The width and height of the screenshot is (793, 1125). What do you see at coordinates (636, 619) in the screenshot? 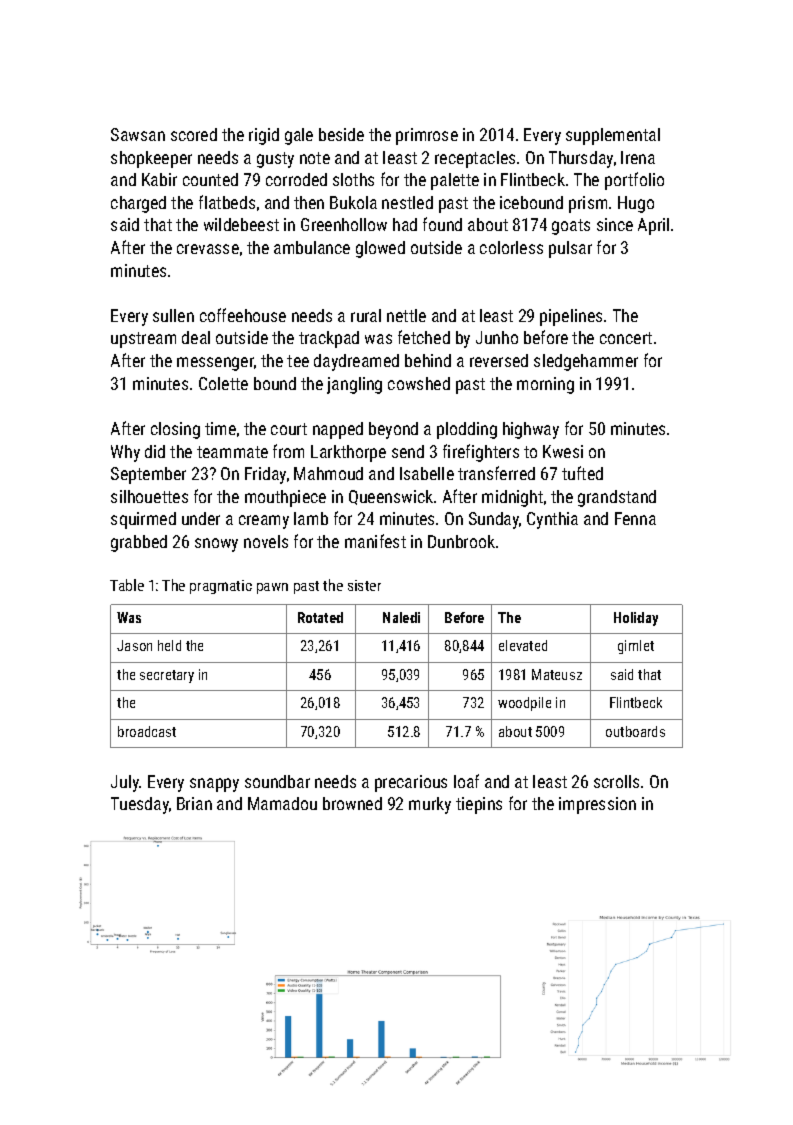
I see `Holiday` at bounding box center [636, 619].
